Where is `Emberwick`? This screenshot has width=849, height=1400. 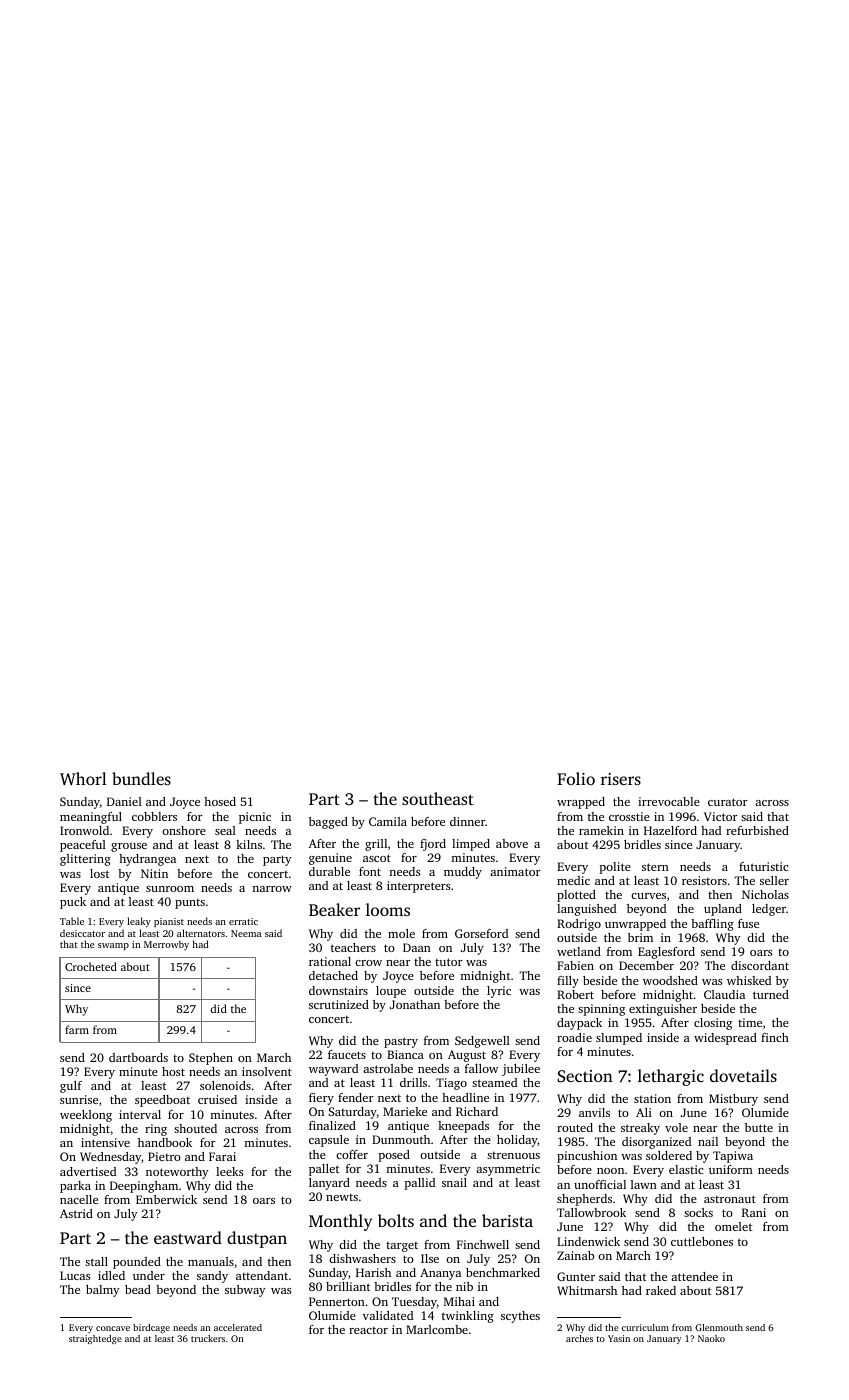 Emberwick is located at coordinates (166, 1199).
